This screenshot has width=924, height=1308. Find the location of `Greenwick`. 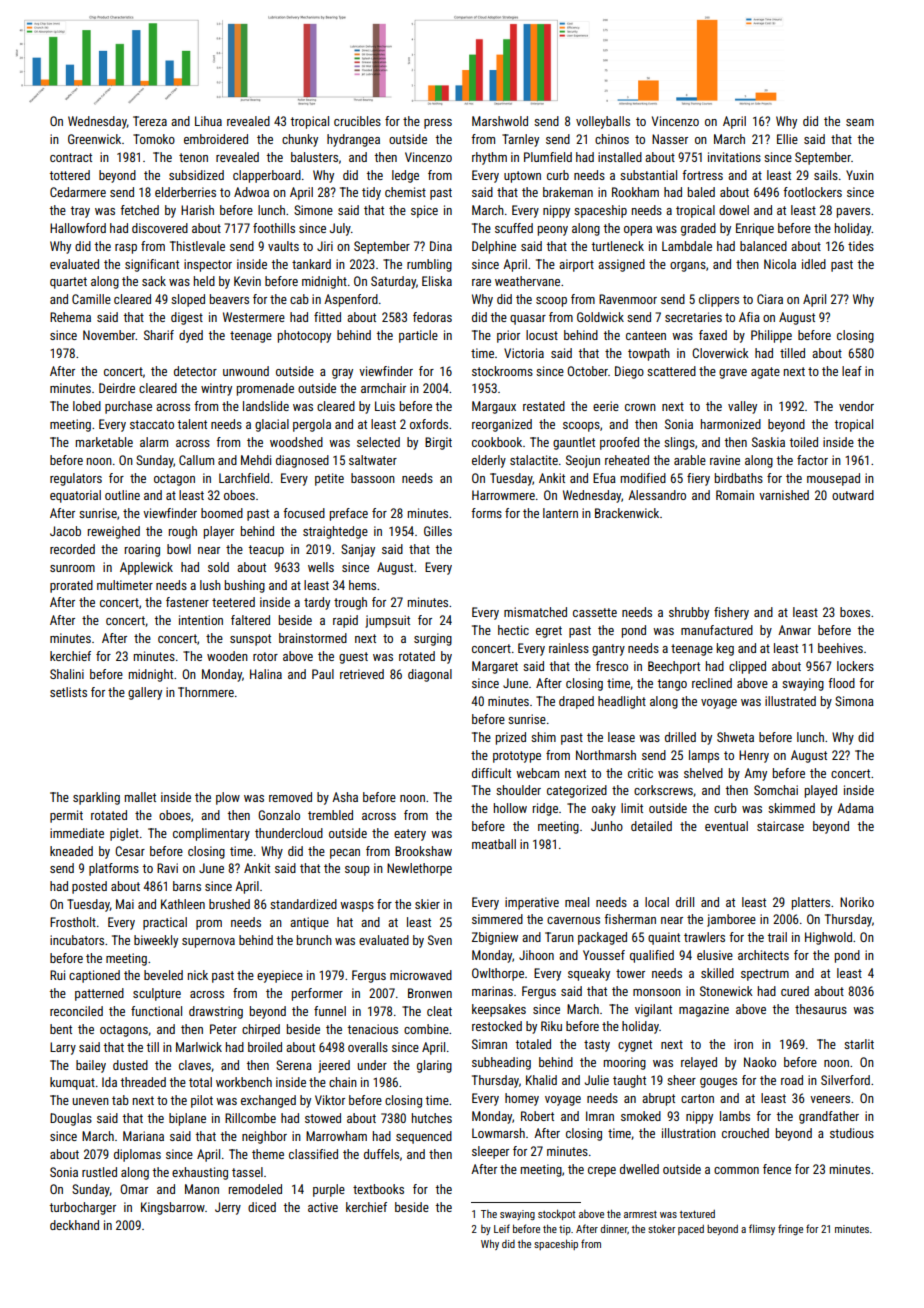

Greenwick is located at coordinates (94, 139).
